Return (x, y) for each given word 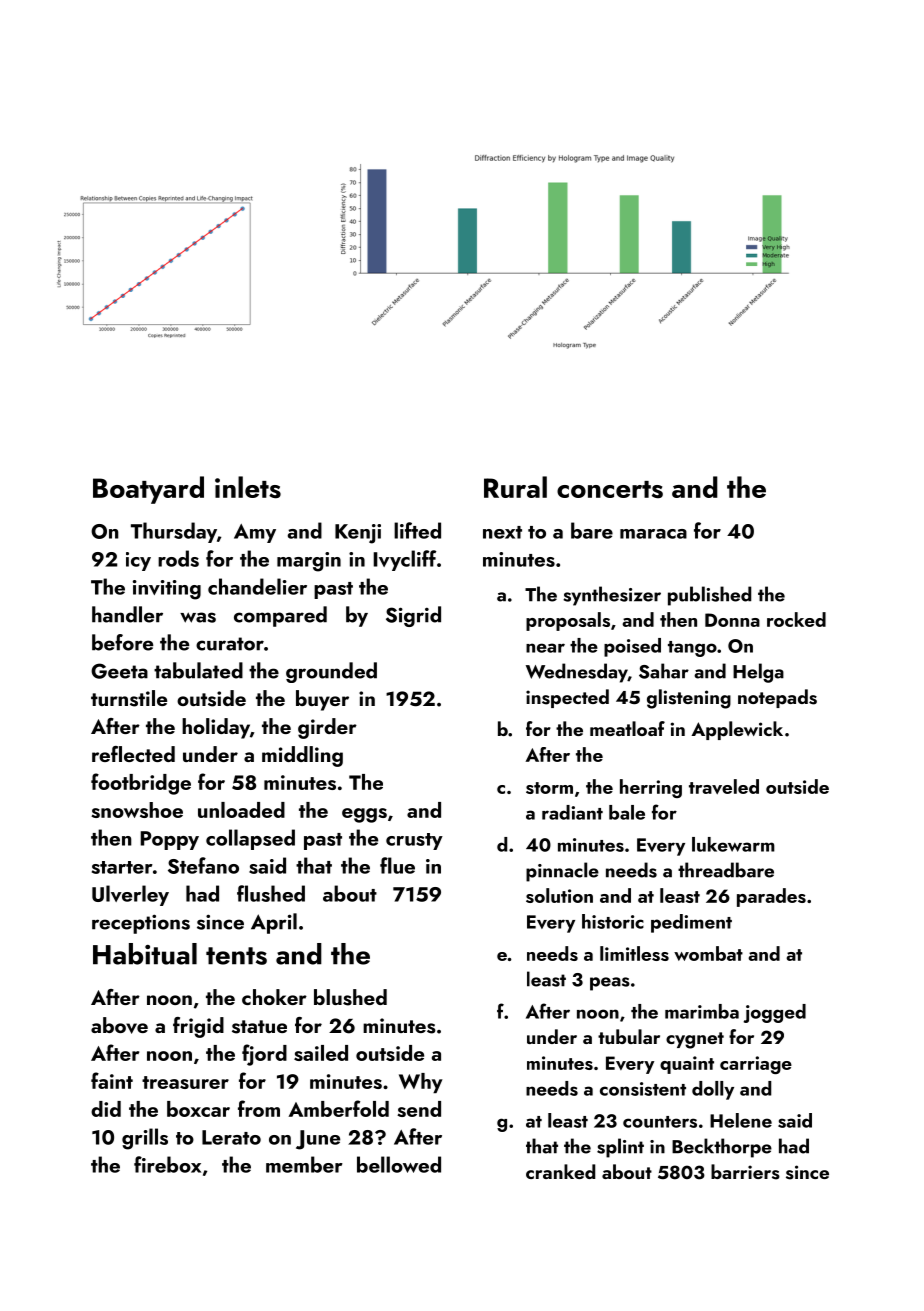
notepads (777, 698)
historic (613, 921)
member (304, 1164)
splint (620, 1148)
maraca (653, 534)
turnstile (129, 698)
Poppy (169, 840)
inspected (567, 698)
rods (178, 558)
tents (236, 956)
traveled (724, 787)
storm (549, 788)
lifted (417, 530)
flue (397, 865)
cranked (560, 1171)
